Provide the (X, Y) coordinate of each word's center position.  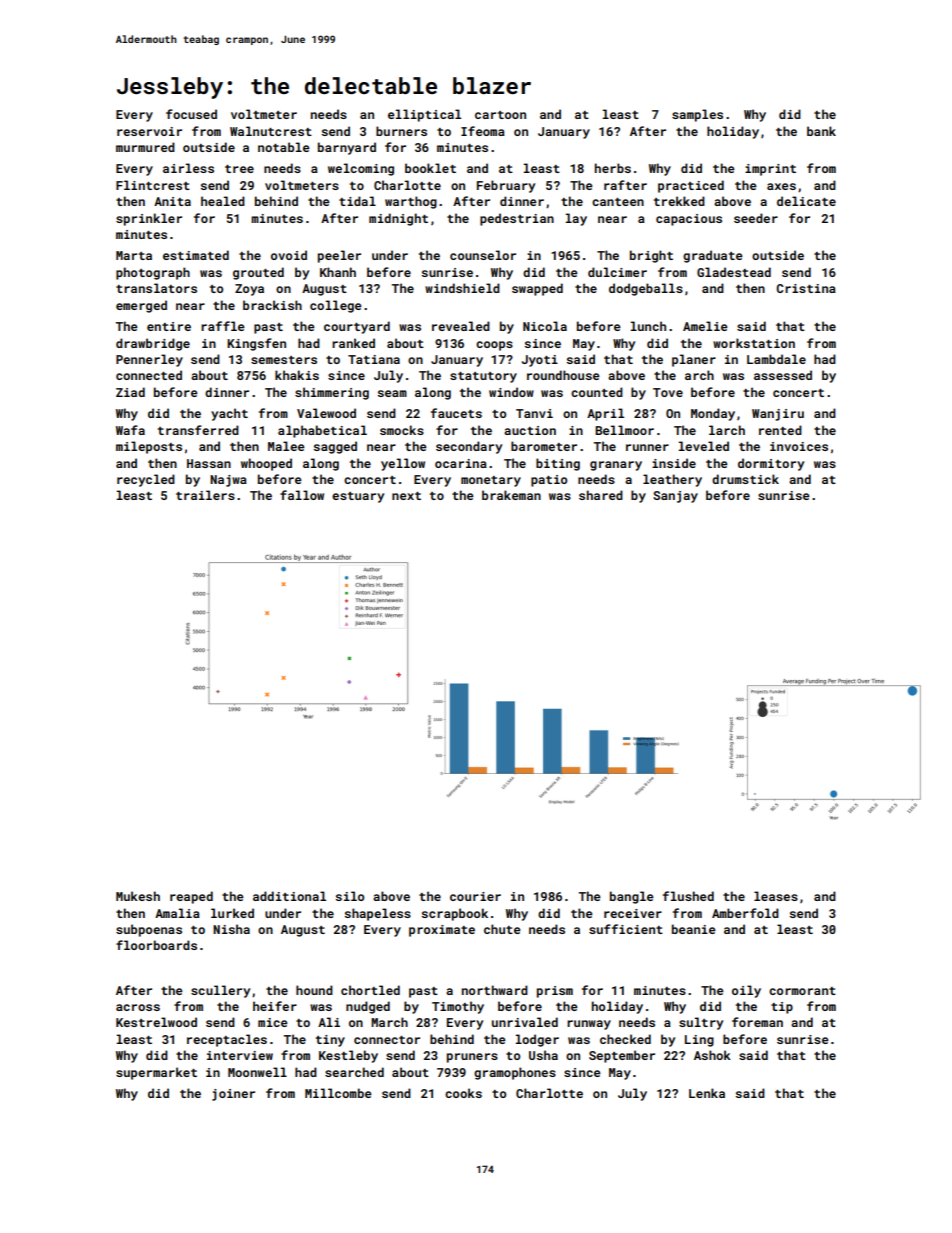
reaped (191, 897)
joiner (233, 1095)
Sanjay (675, 497)
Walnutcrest (271, 131)
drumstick (745, 479)
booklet (430, 168)
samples (697, 115)
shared (601, 495)
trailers (205, 495)
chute (502, 929)
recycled (146, 480)
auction (530, 430)
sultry (701, 1023)
